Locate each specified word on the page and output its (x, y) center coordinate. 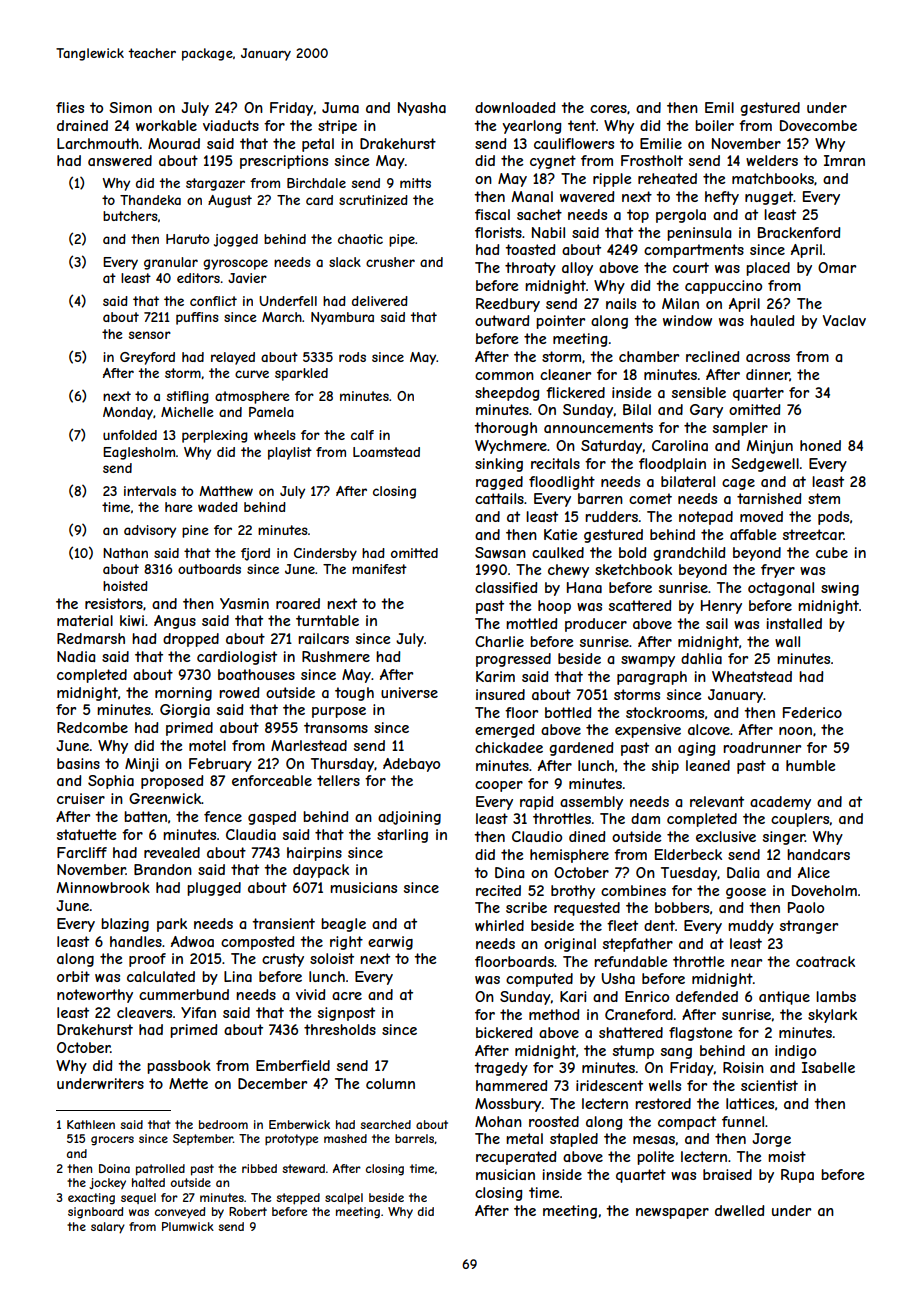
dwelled (739, 1210)
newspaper (672, 1213)
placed (768, 269)
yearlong (531, 127)
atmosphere (252, 397)
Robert (248, 1211)
